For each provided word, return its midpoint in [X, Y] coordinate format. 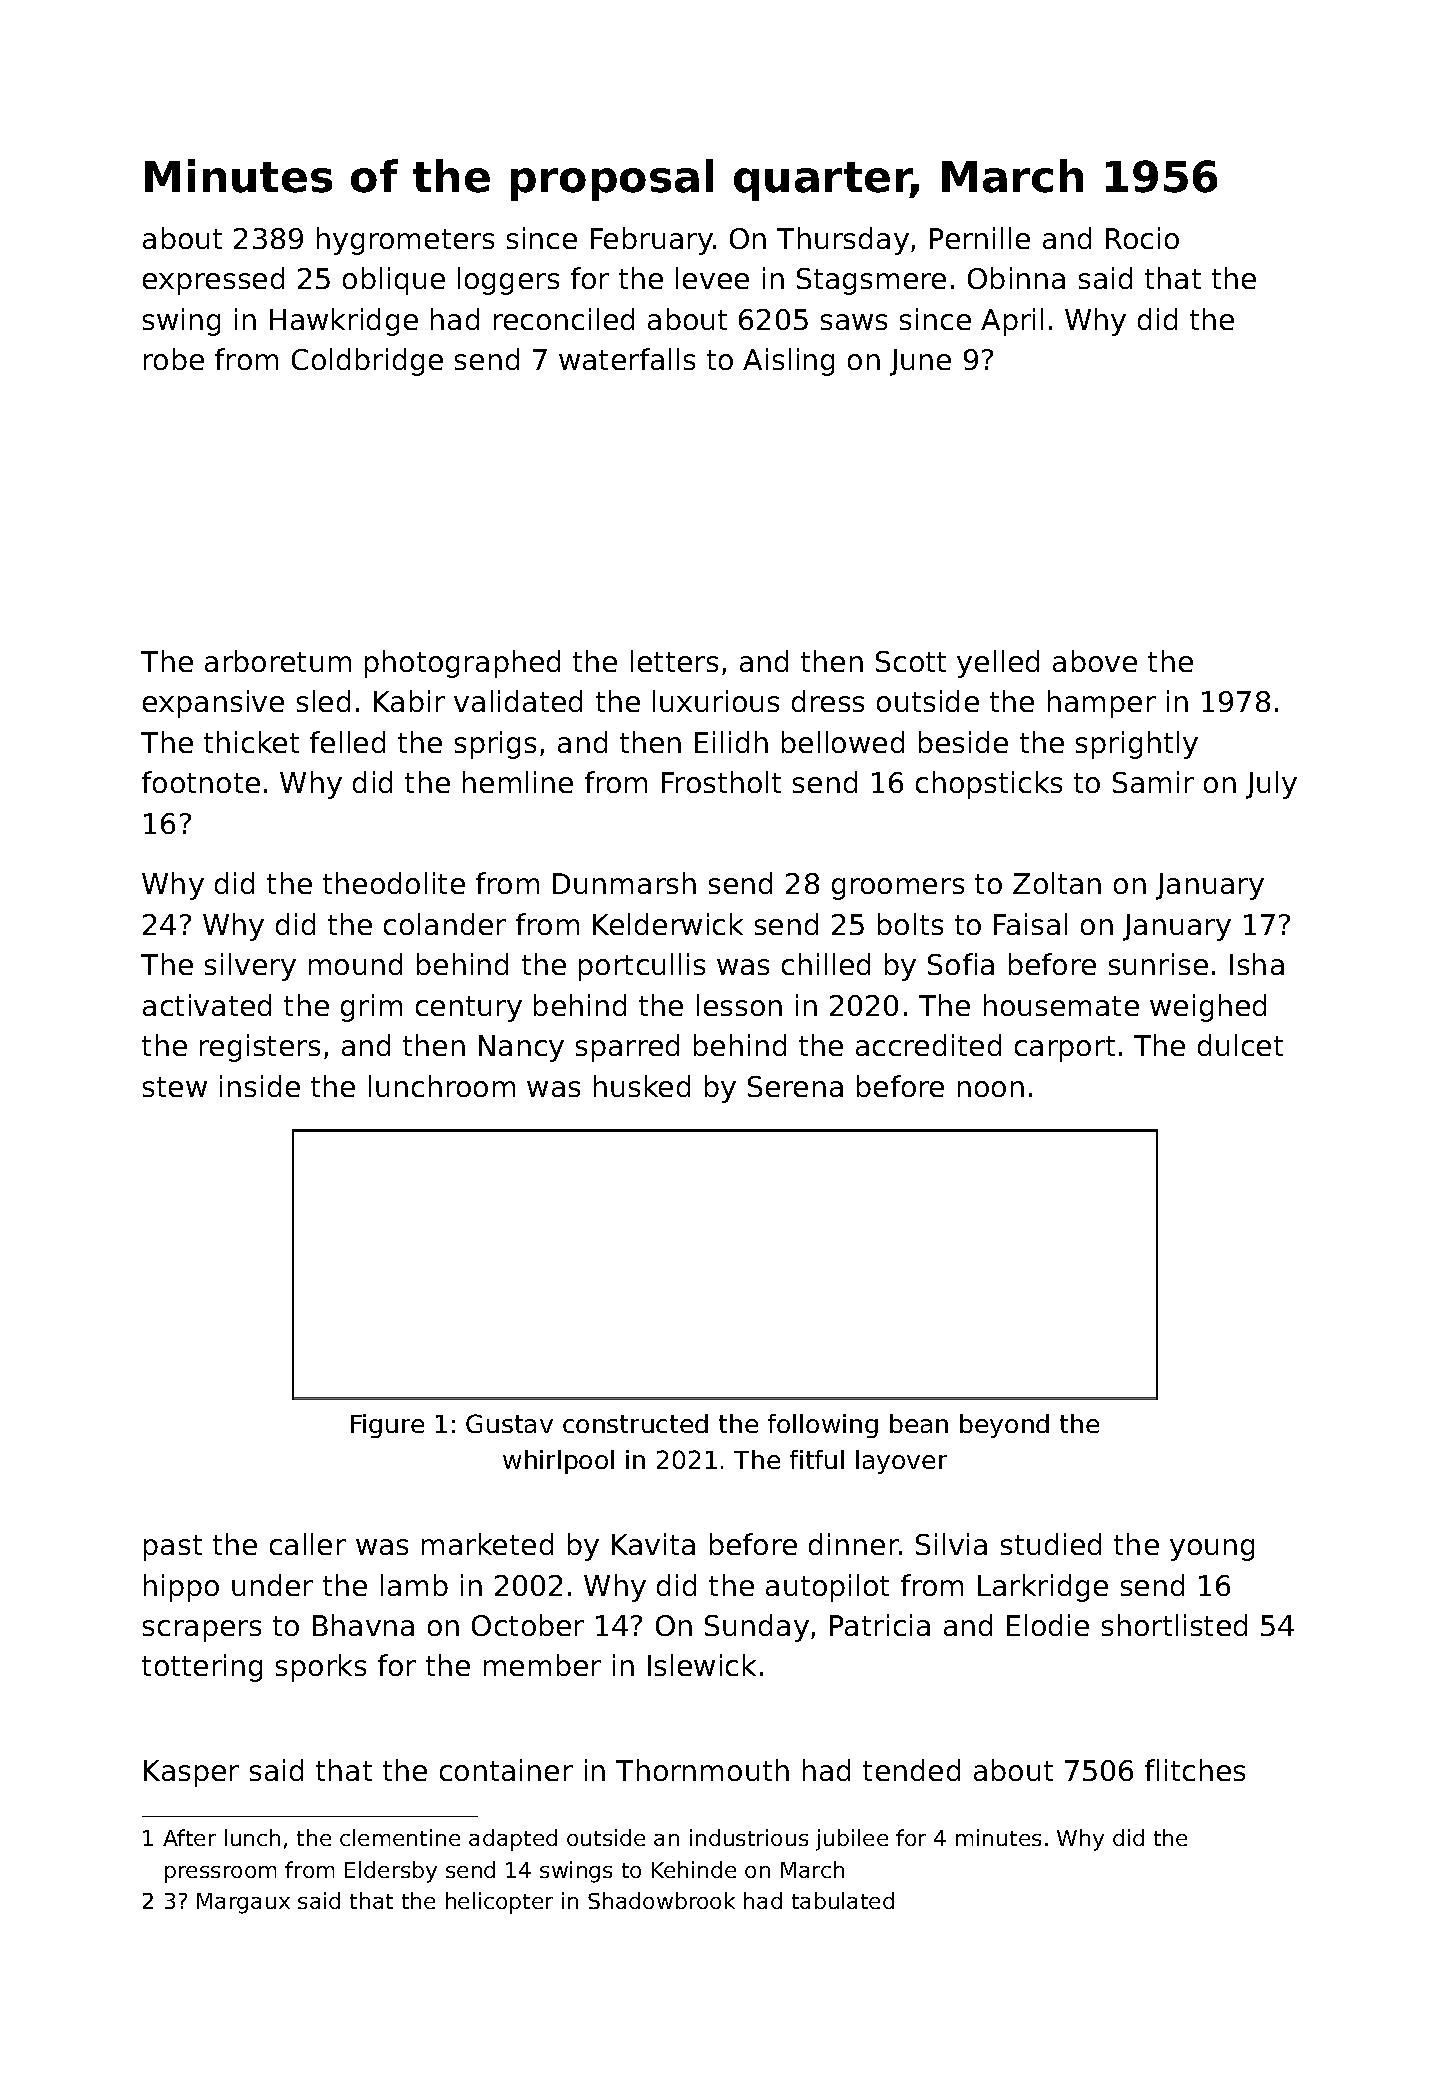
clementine [400, 1837]
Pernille [980, 238]
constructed [635, 1423]
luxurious [716, 701]
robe [174, 359]
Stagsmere [871, 281]
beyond [1004, 1426]
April [1012, 322]
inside [260, 1086]
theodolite [394, 883]
